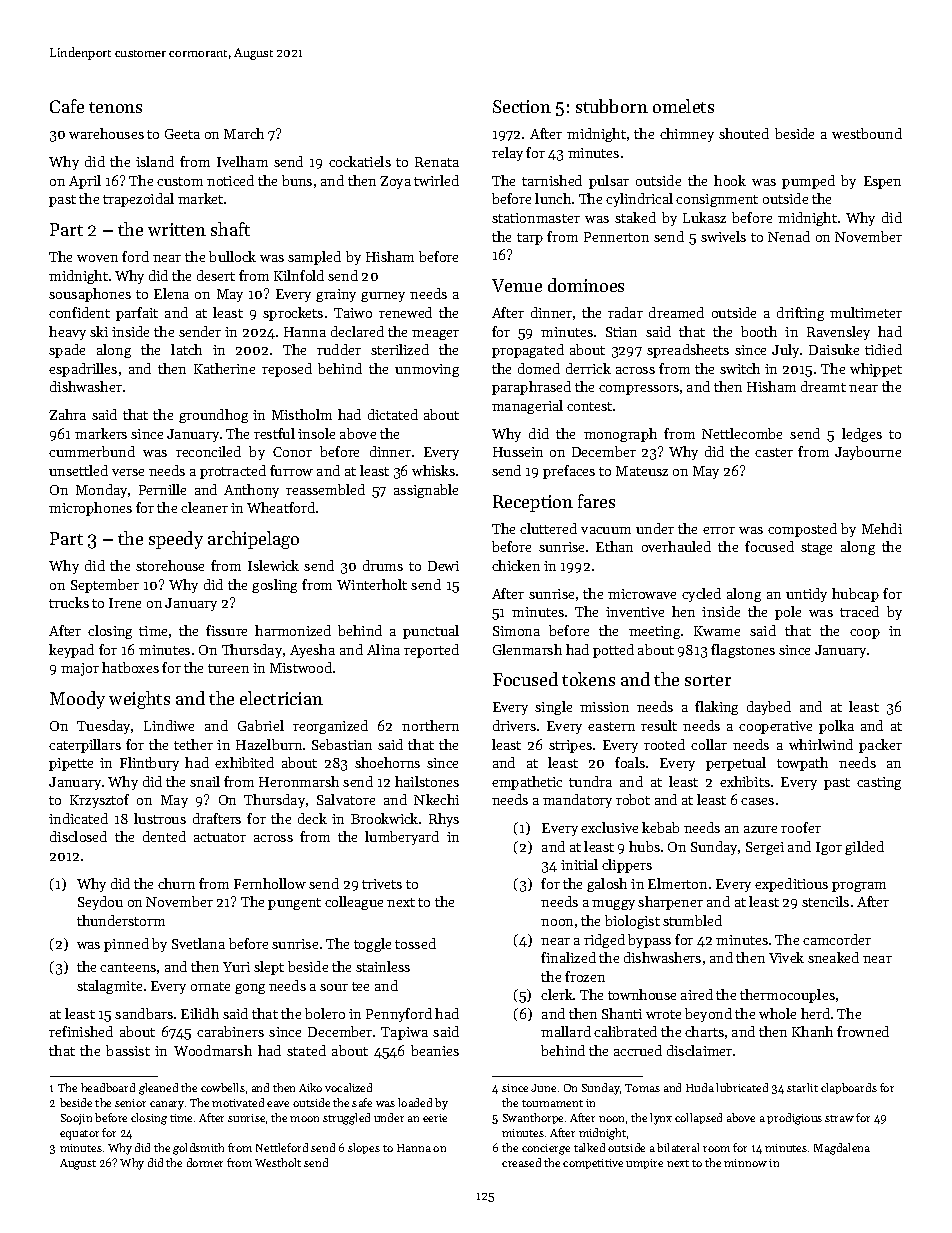 The width and height of the image is (952, 1233). What do you see at coordinates (522, 106) in the image?
I see `Section` at bounding box center [522, 106].
